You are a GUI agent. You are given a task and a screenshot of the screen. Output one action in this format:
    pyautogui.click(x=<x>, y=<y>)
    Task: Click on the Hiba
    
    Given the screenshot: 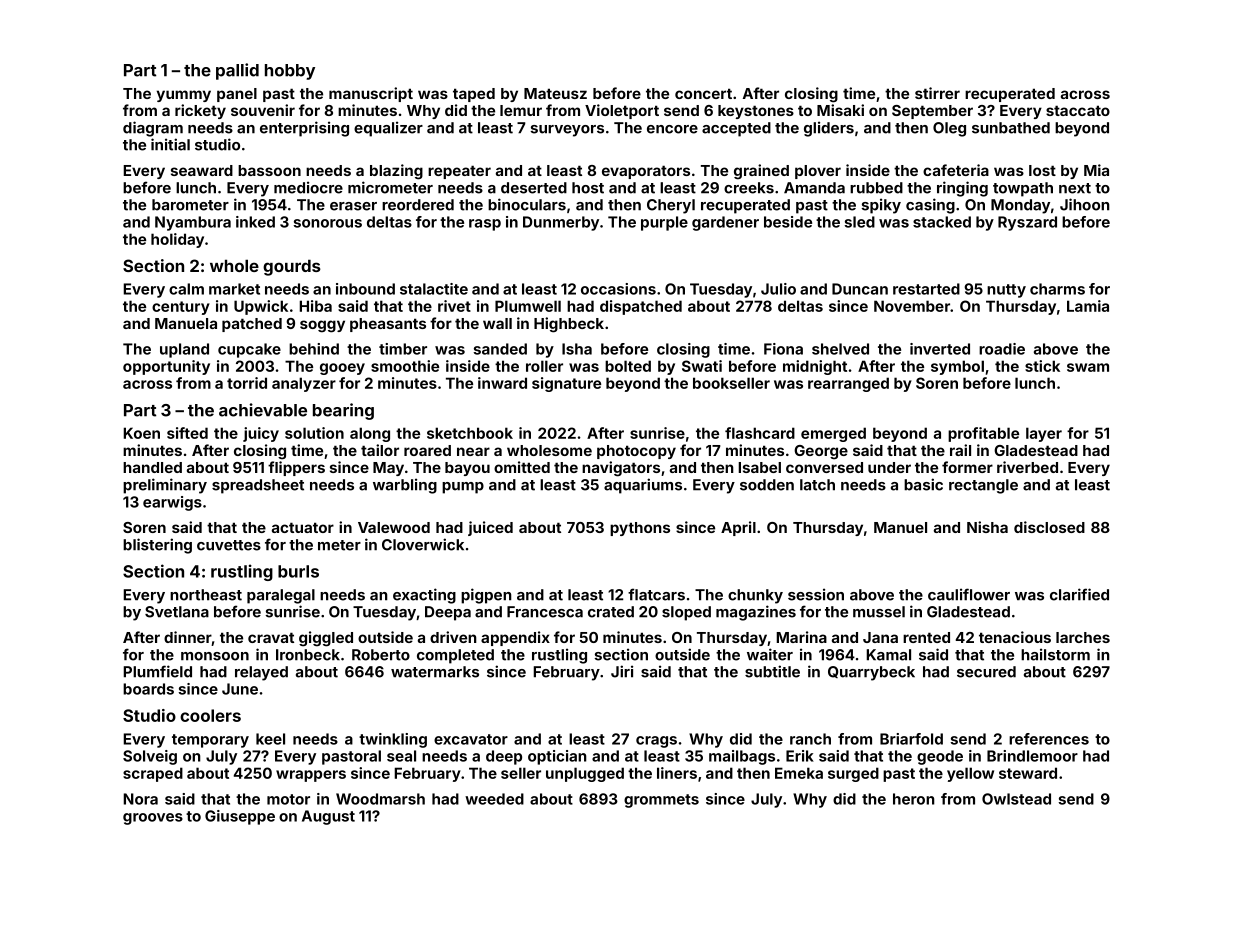 What is the action you would take?
    pyautogui.click(x=315, y=306)
